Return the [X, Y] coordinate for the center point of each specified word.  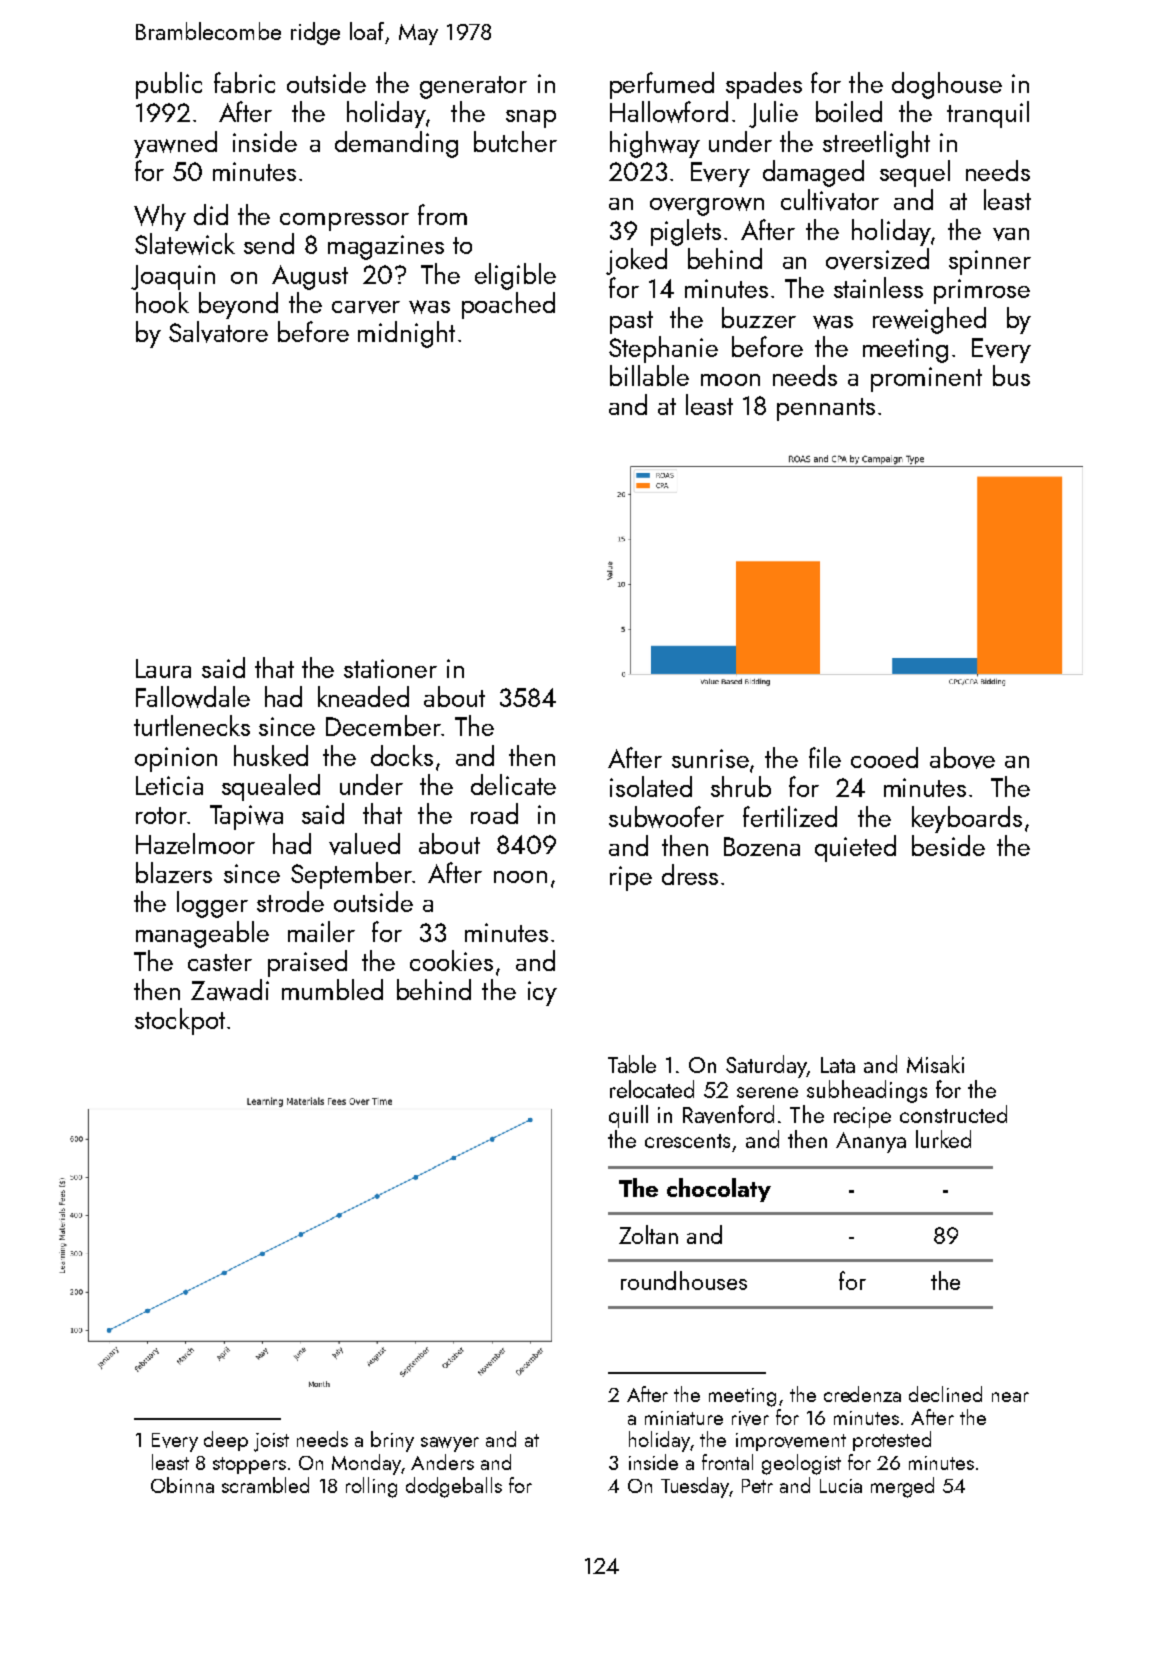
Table [632, 1064]
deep [226, 1441]
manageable [202, 934]
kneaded [363, 696]
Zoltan [648, 1234]
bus [1011, 375]
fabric [244, 82]
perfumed [662, 85]
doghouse [947, 85]
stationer [390, 668]
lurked [943, 1139]
